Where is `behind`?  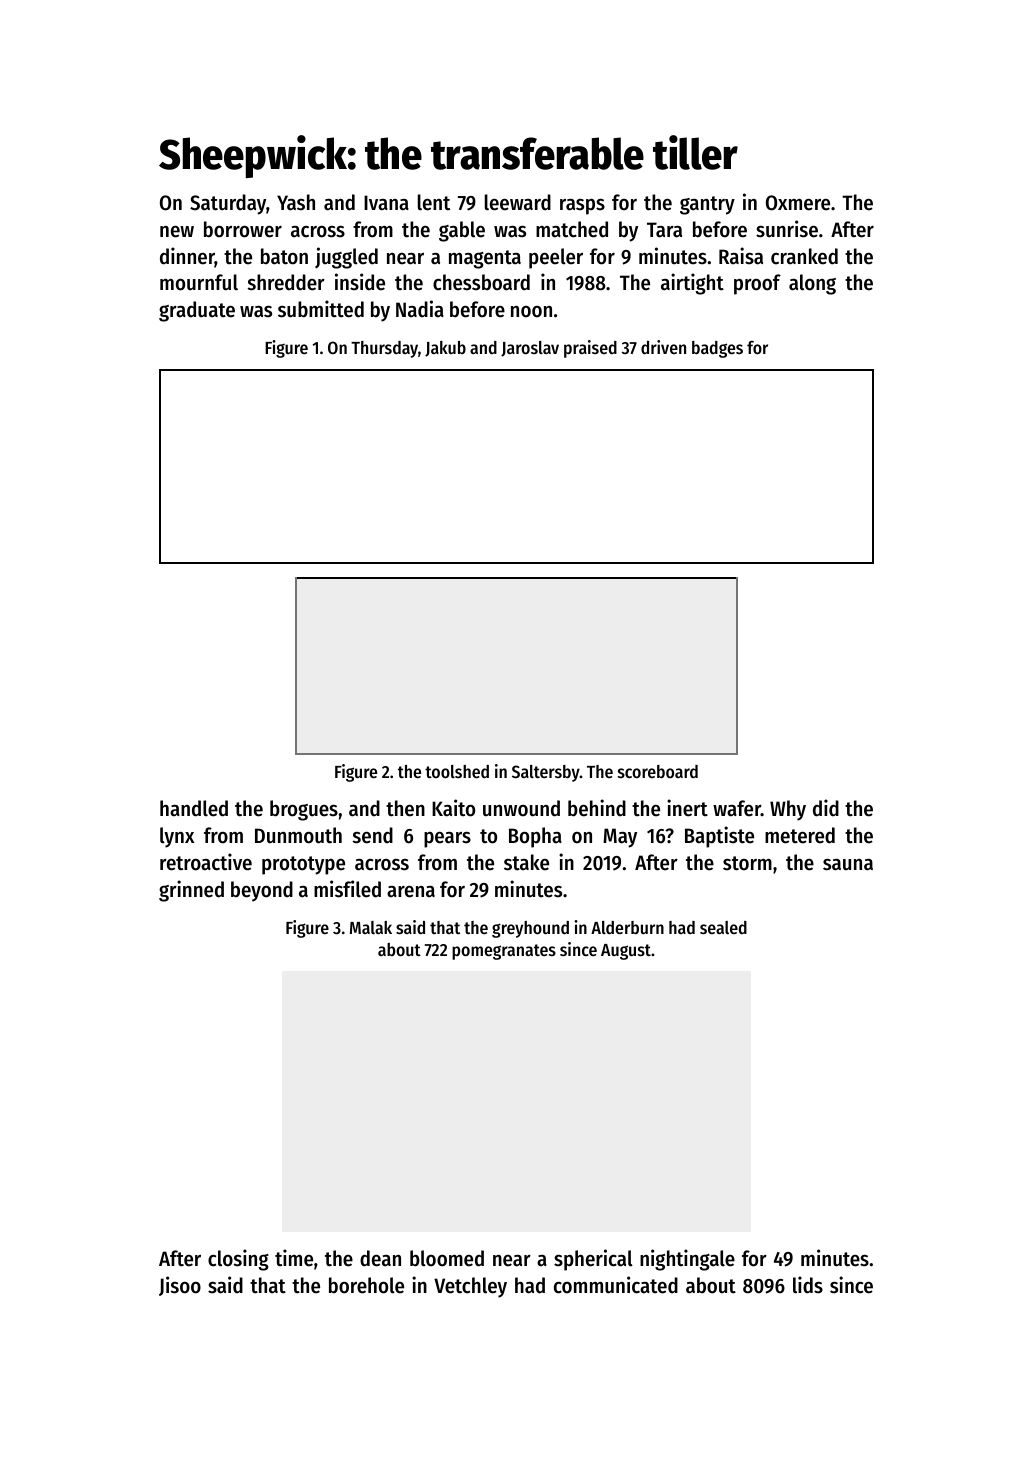
behind is located at coordinates (597, 808).
